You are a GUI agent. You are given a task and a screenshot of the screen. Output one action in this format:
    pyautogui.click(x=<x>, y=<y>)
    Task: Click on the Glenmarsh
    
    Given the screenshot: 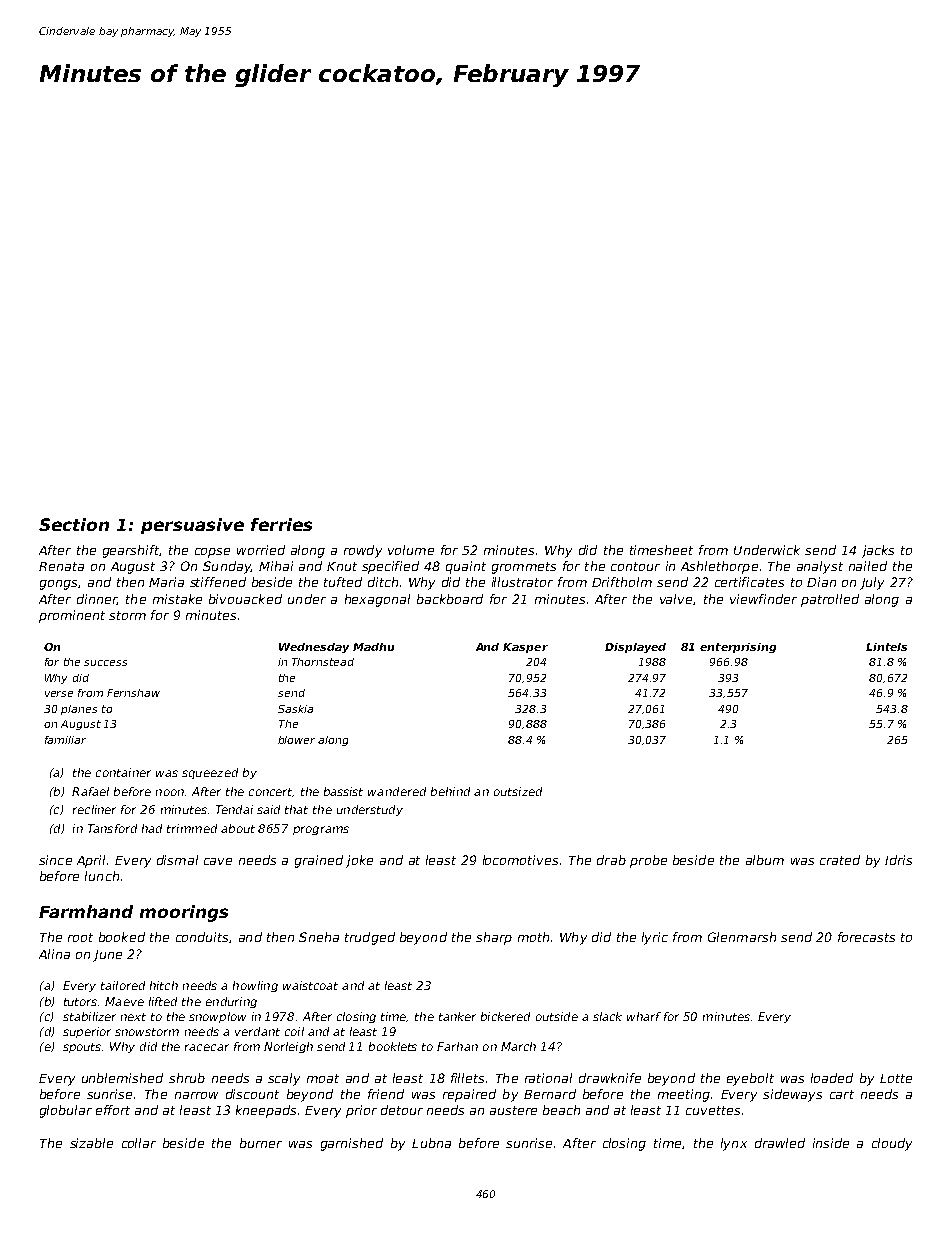 What is the action you would take?
    pyautogui.click(x=742, y=937)
